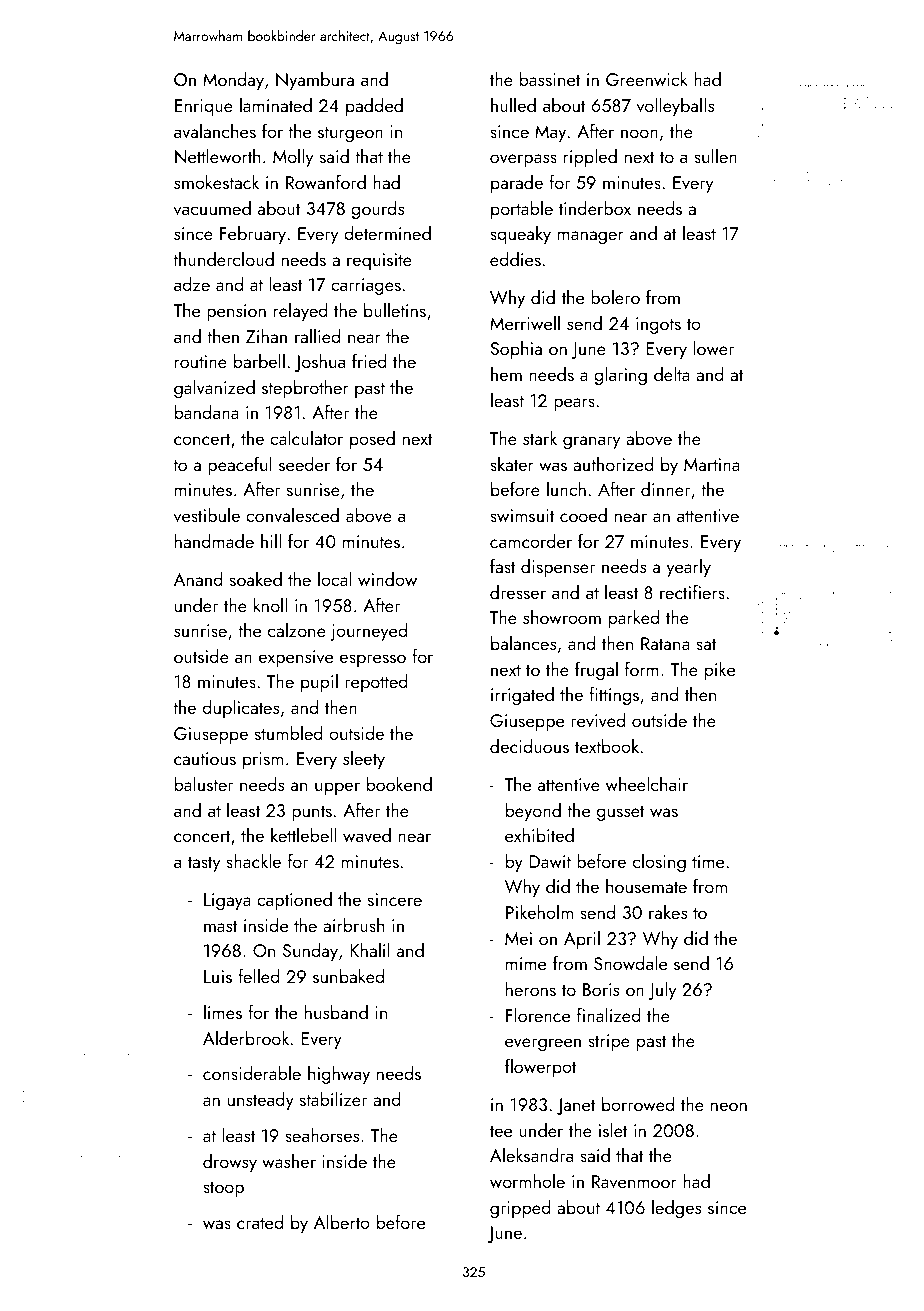 Image resolution: width=924 pixels, height=1311 pixels. What do you see at coordinates (520, 1209) in the page?
I see `gripped` at bounding box center [520, 1209].
